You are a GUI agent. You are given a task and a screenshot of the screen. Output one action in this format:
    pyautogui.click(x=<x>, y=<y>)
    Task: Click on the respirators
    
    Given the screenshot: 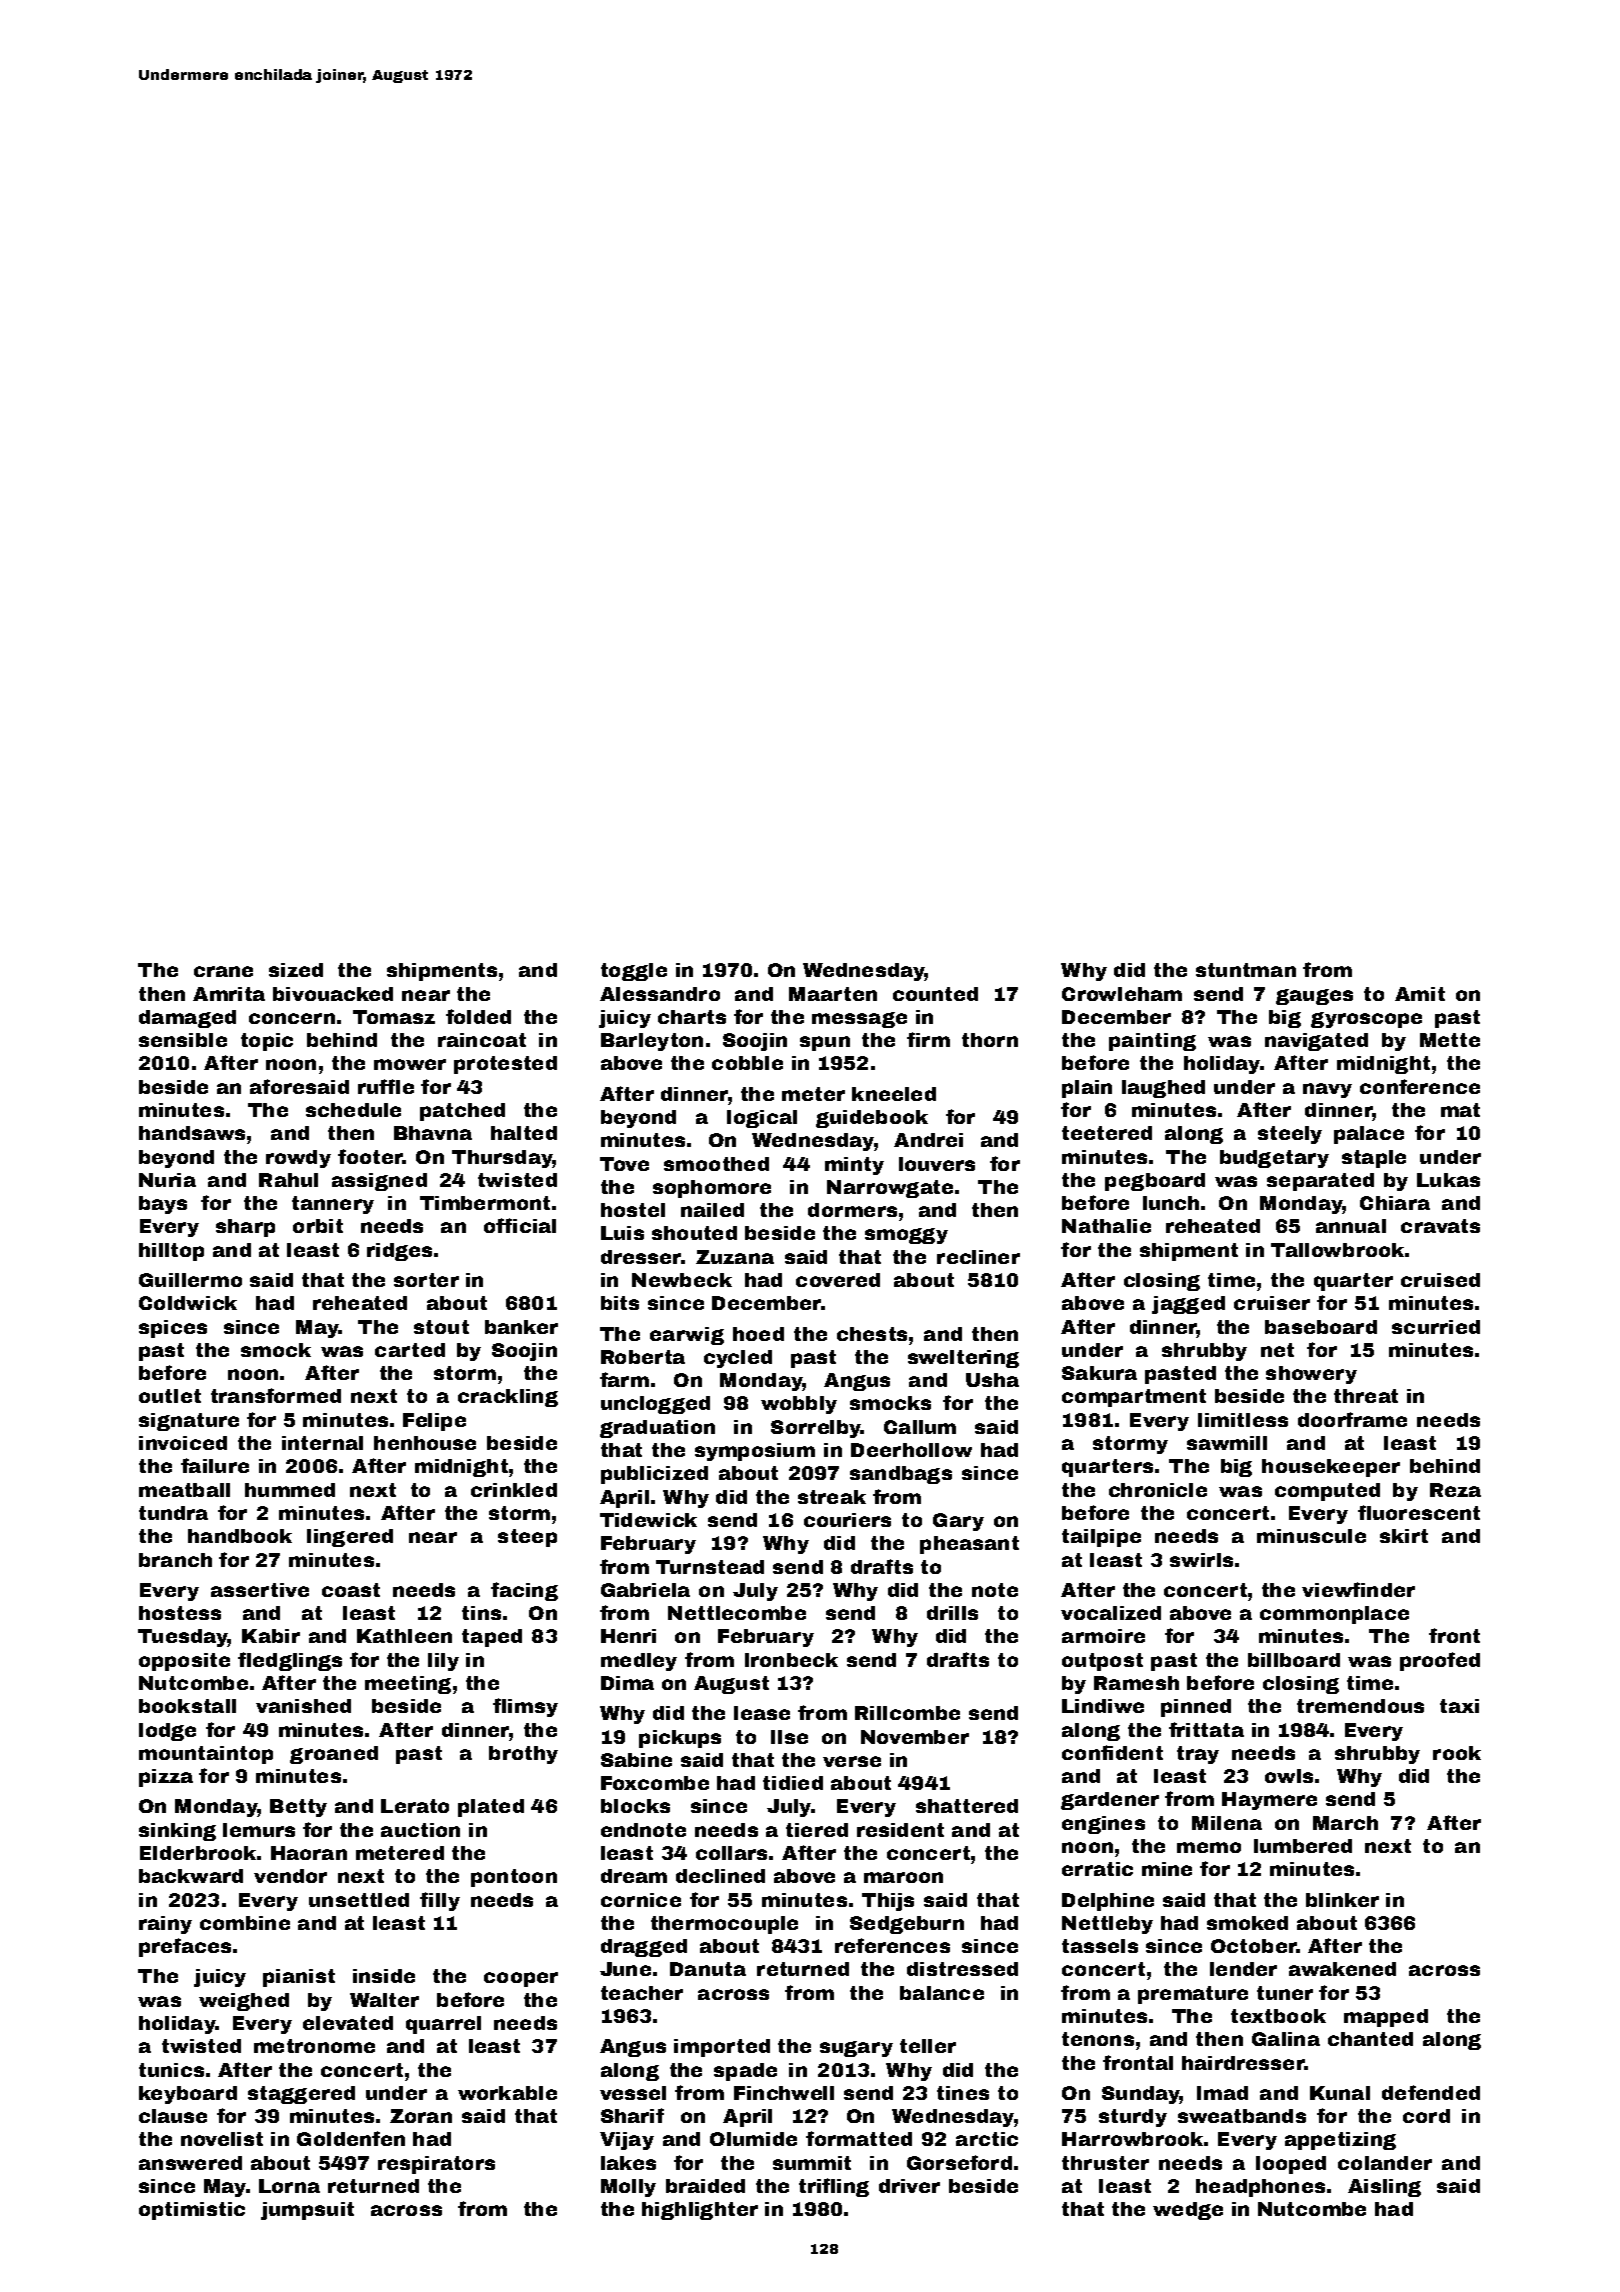 What is the action you would take?
    pyautogui.click(x=436, y=2165)
